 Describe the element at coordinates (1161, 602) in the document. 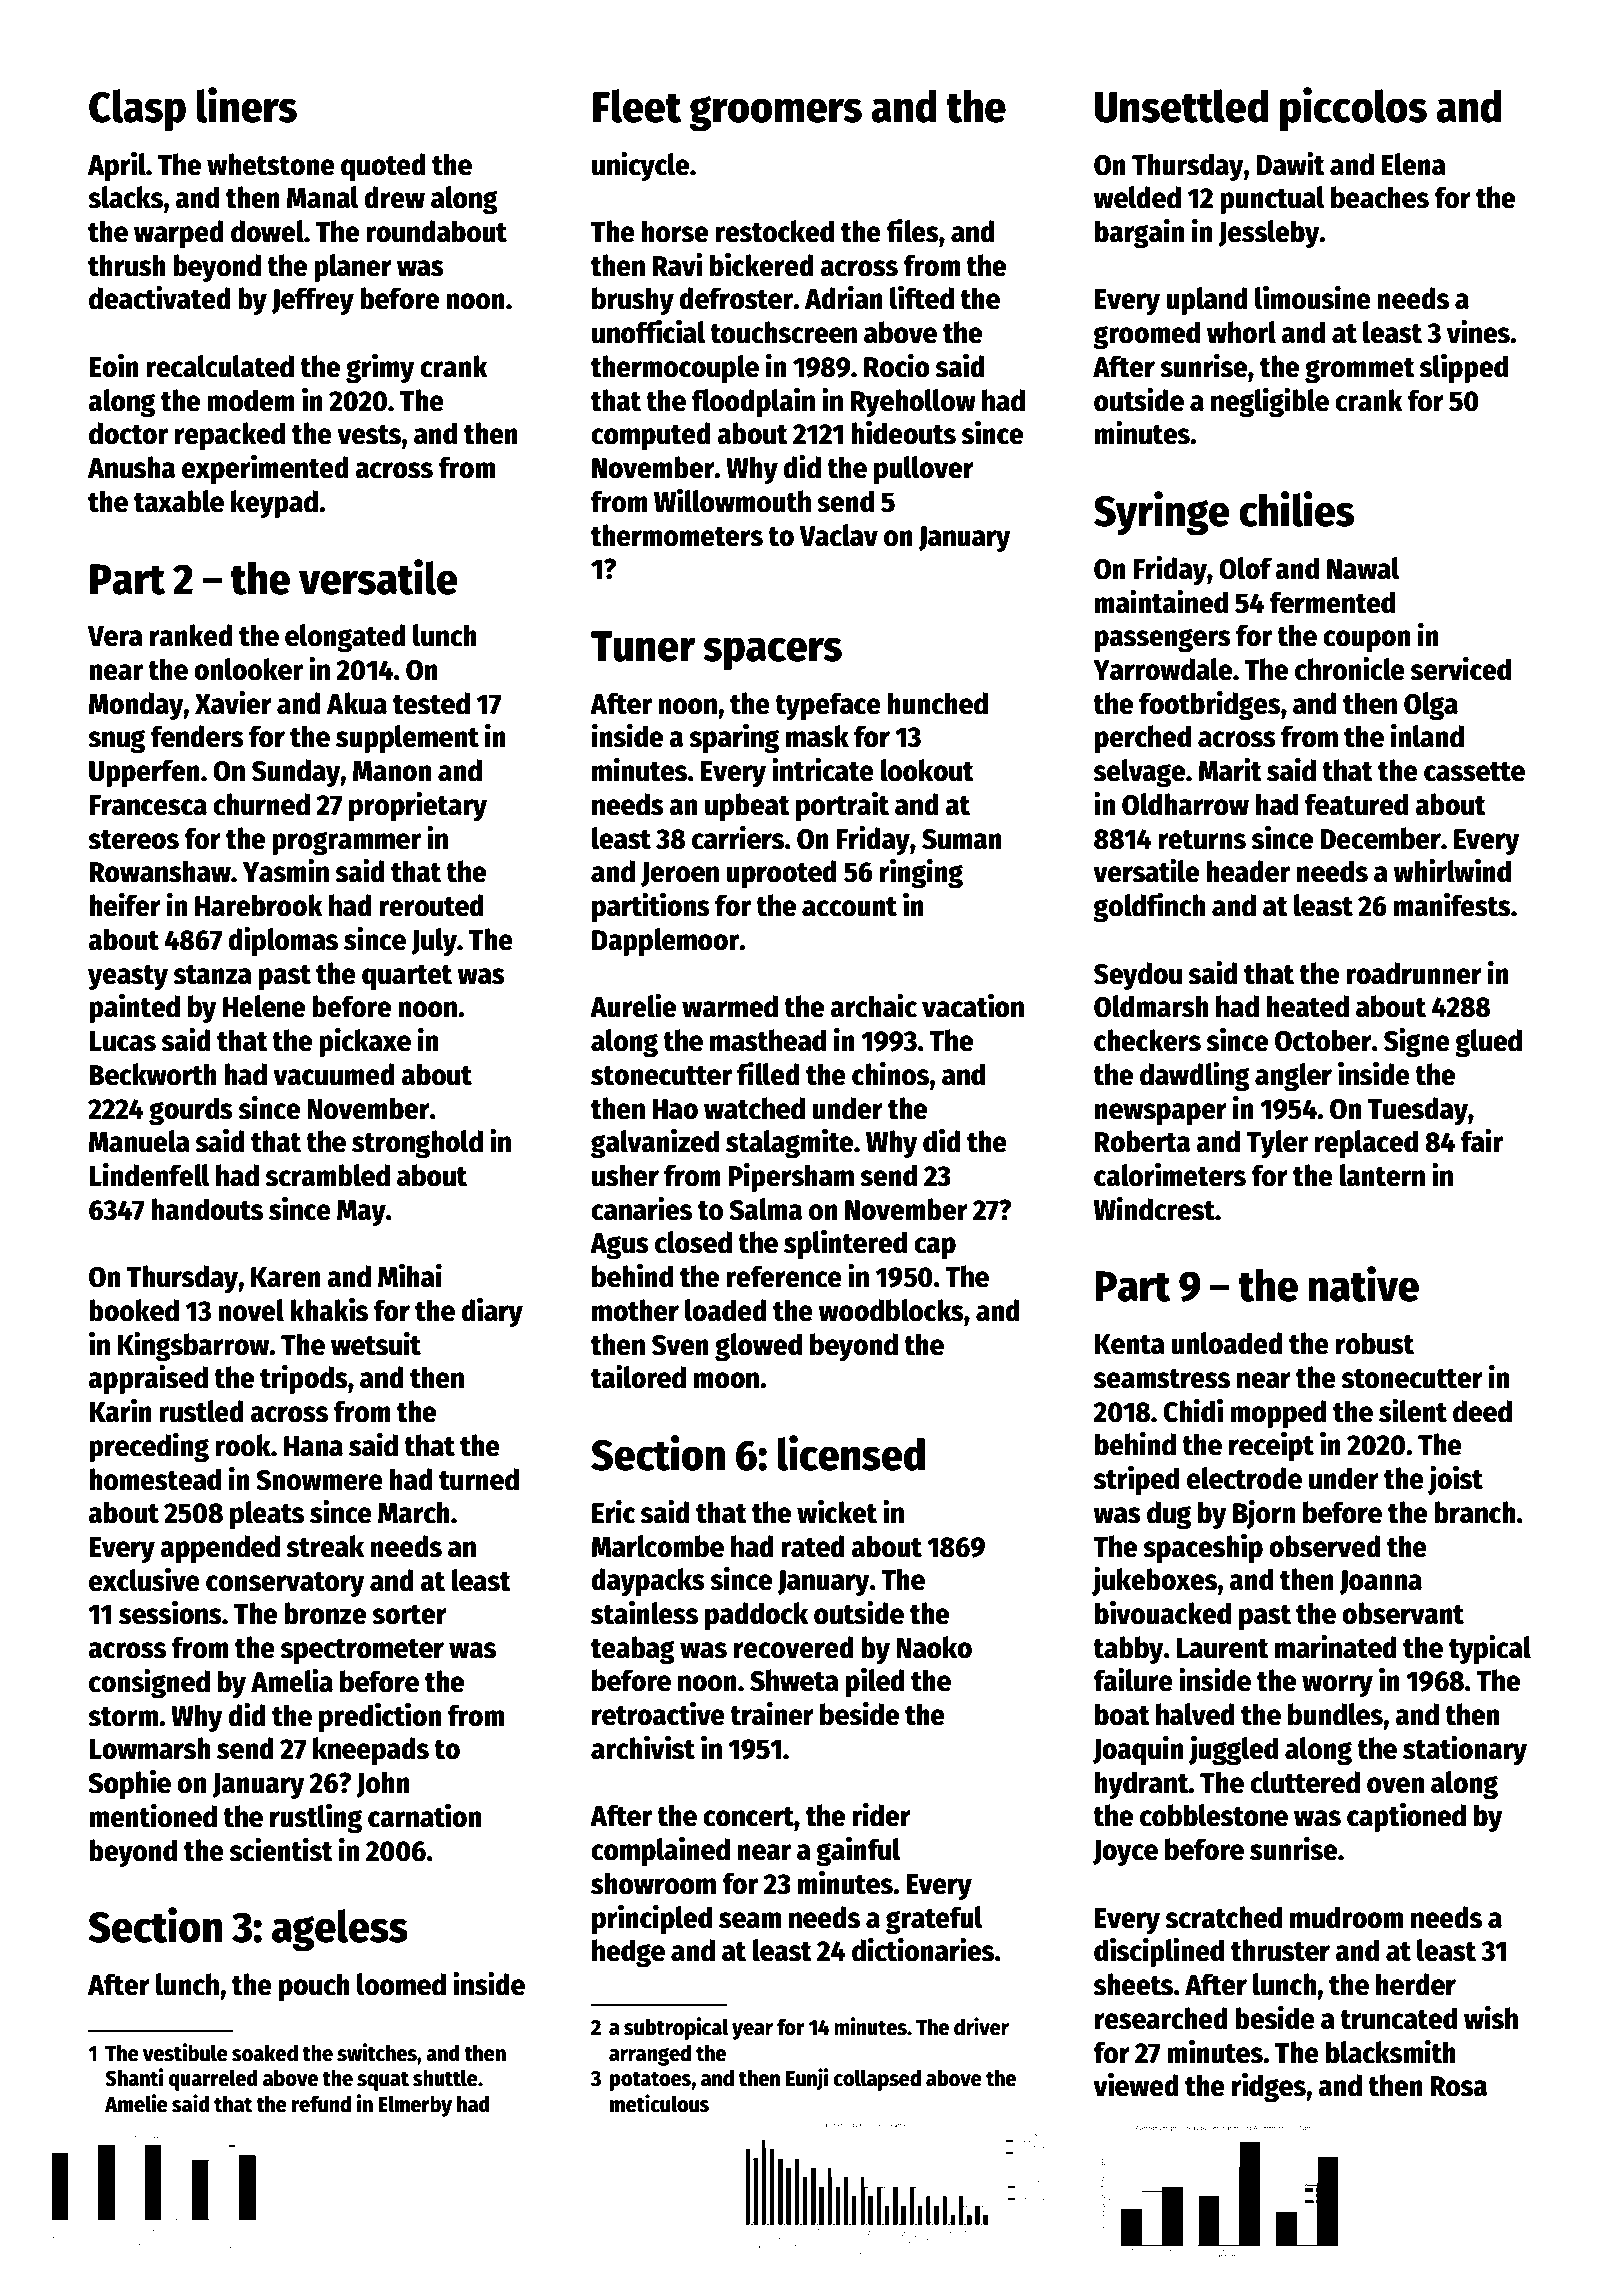

I see `maintained` at that location.
